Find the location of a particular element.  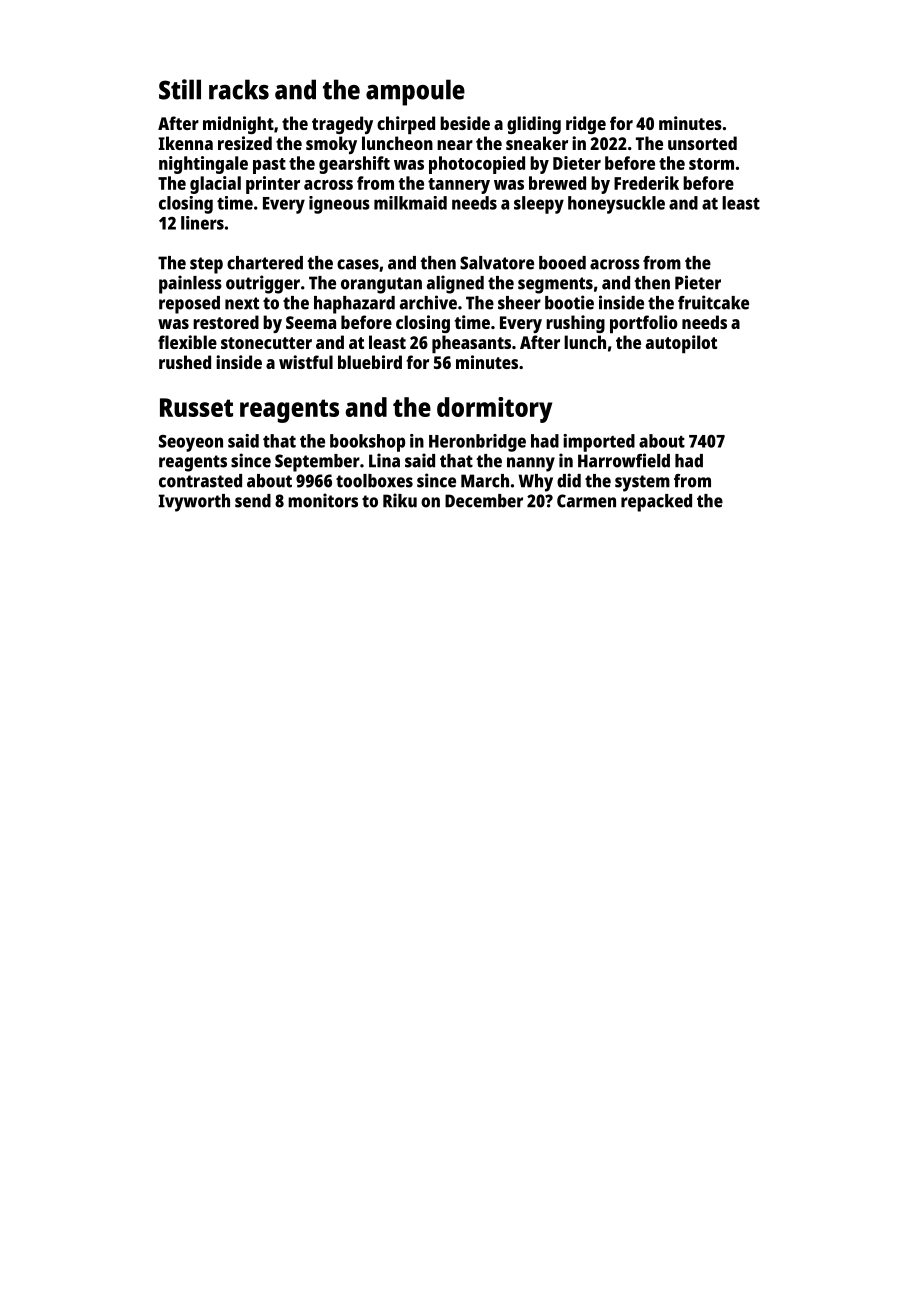

outrigger is located at coordinates (263, 284).
